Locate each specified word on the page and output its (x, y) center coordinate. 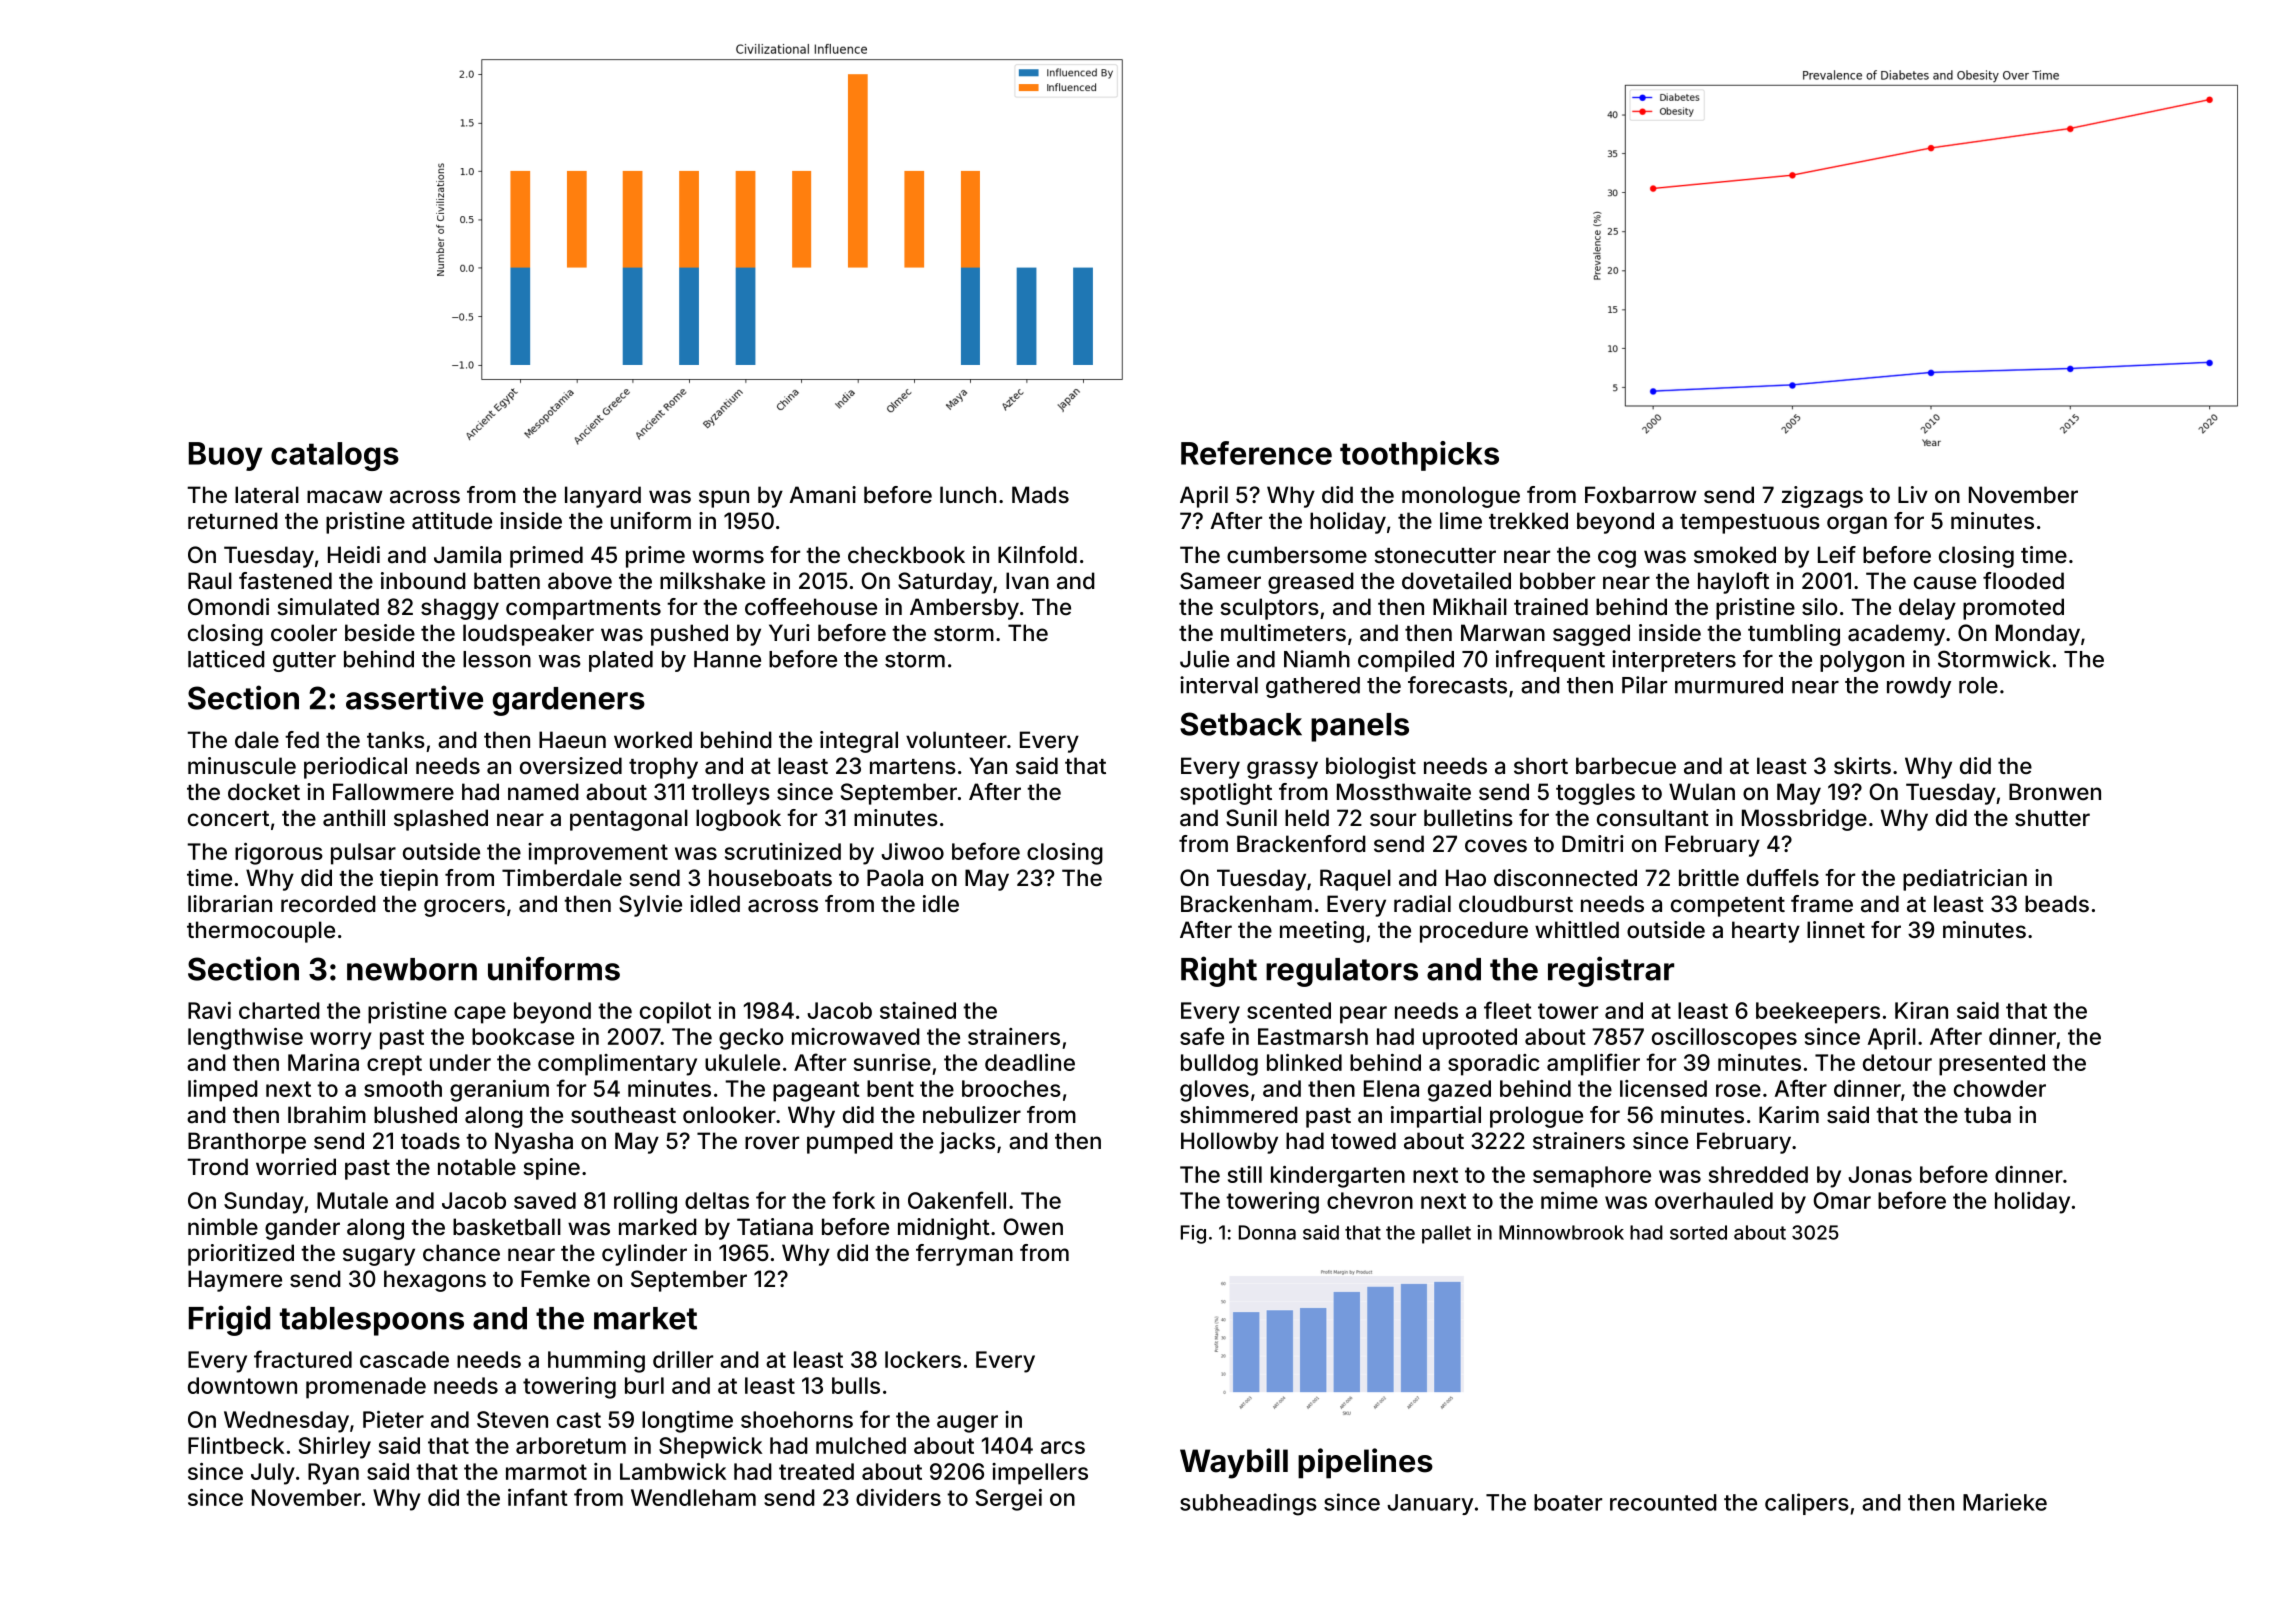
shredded (1758, 1174)
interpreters (1674, 661)
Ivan (1027, 581)
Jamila (467, 555)
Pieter (393, 1419)
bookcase (523, 1036)
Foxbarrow (1641, 495)
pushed (689, 635)
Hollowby (1229, 1143)
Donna (1267, 1232)
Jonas (1880, 1174)
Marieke (2005, 1502)
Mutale (352, 1200)
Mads (1040, 495)
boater (1568, 1502)
